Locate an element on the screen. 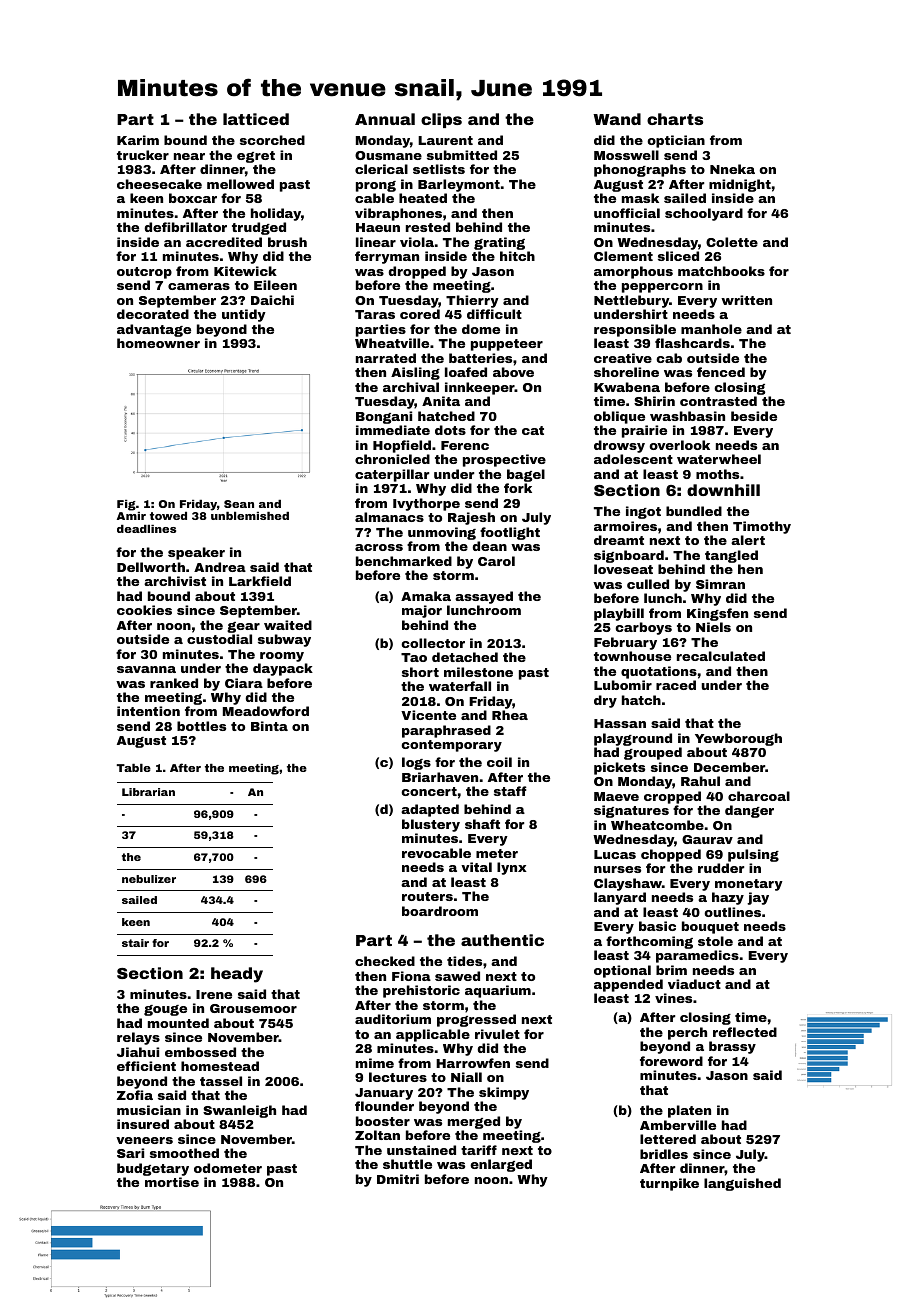 The height and width of the screenshot is (1316, 908). efficient is located at coordinates (146, 1066).
